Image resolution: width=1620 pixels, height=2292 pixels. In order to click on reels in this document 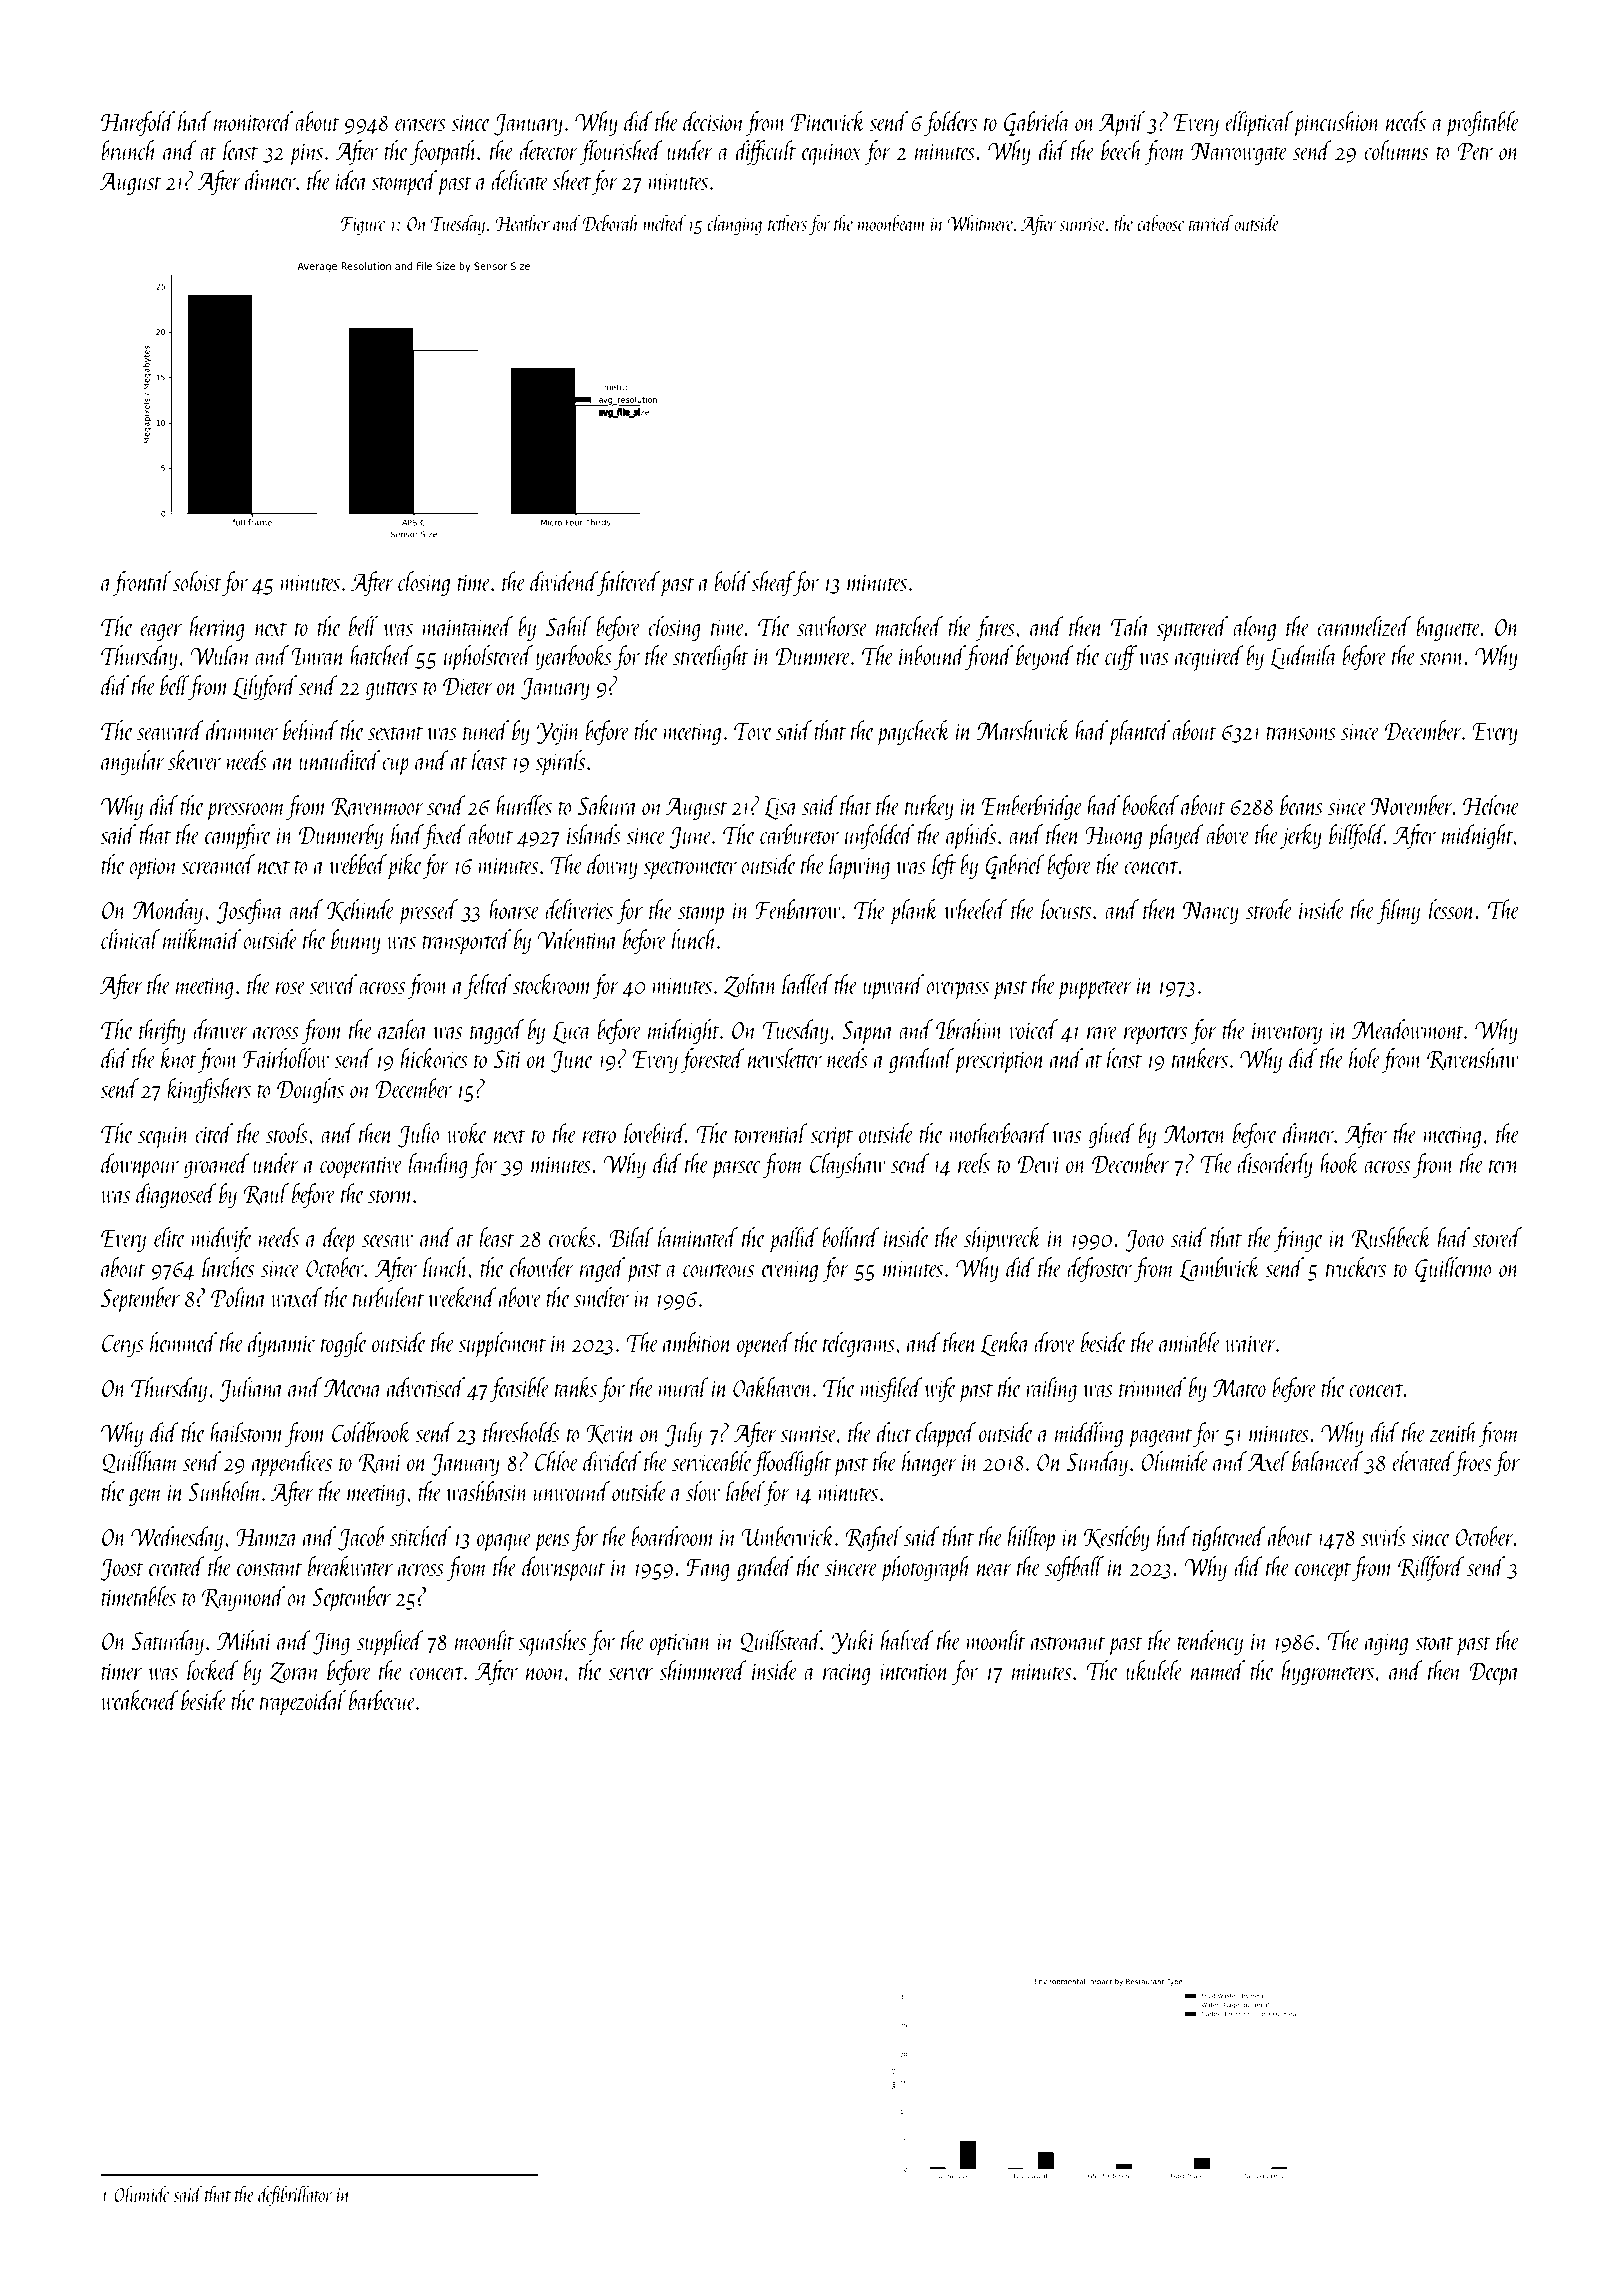, I will do `click(974, 1163)`.
